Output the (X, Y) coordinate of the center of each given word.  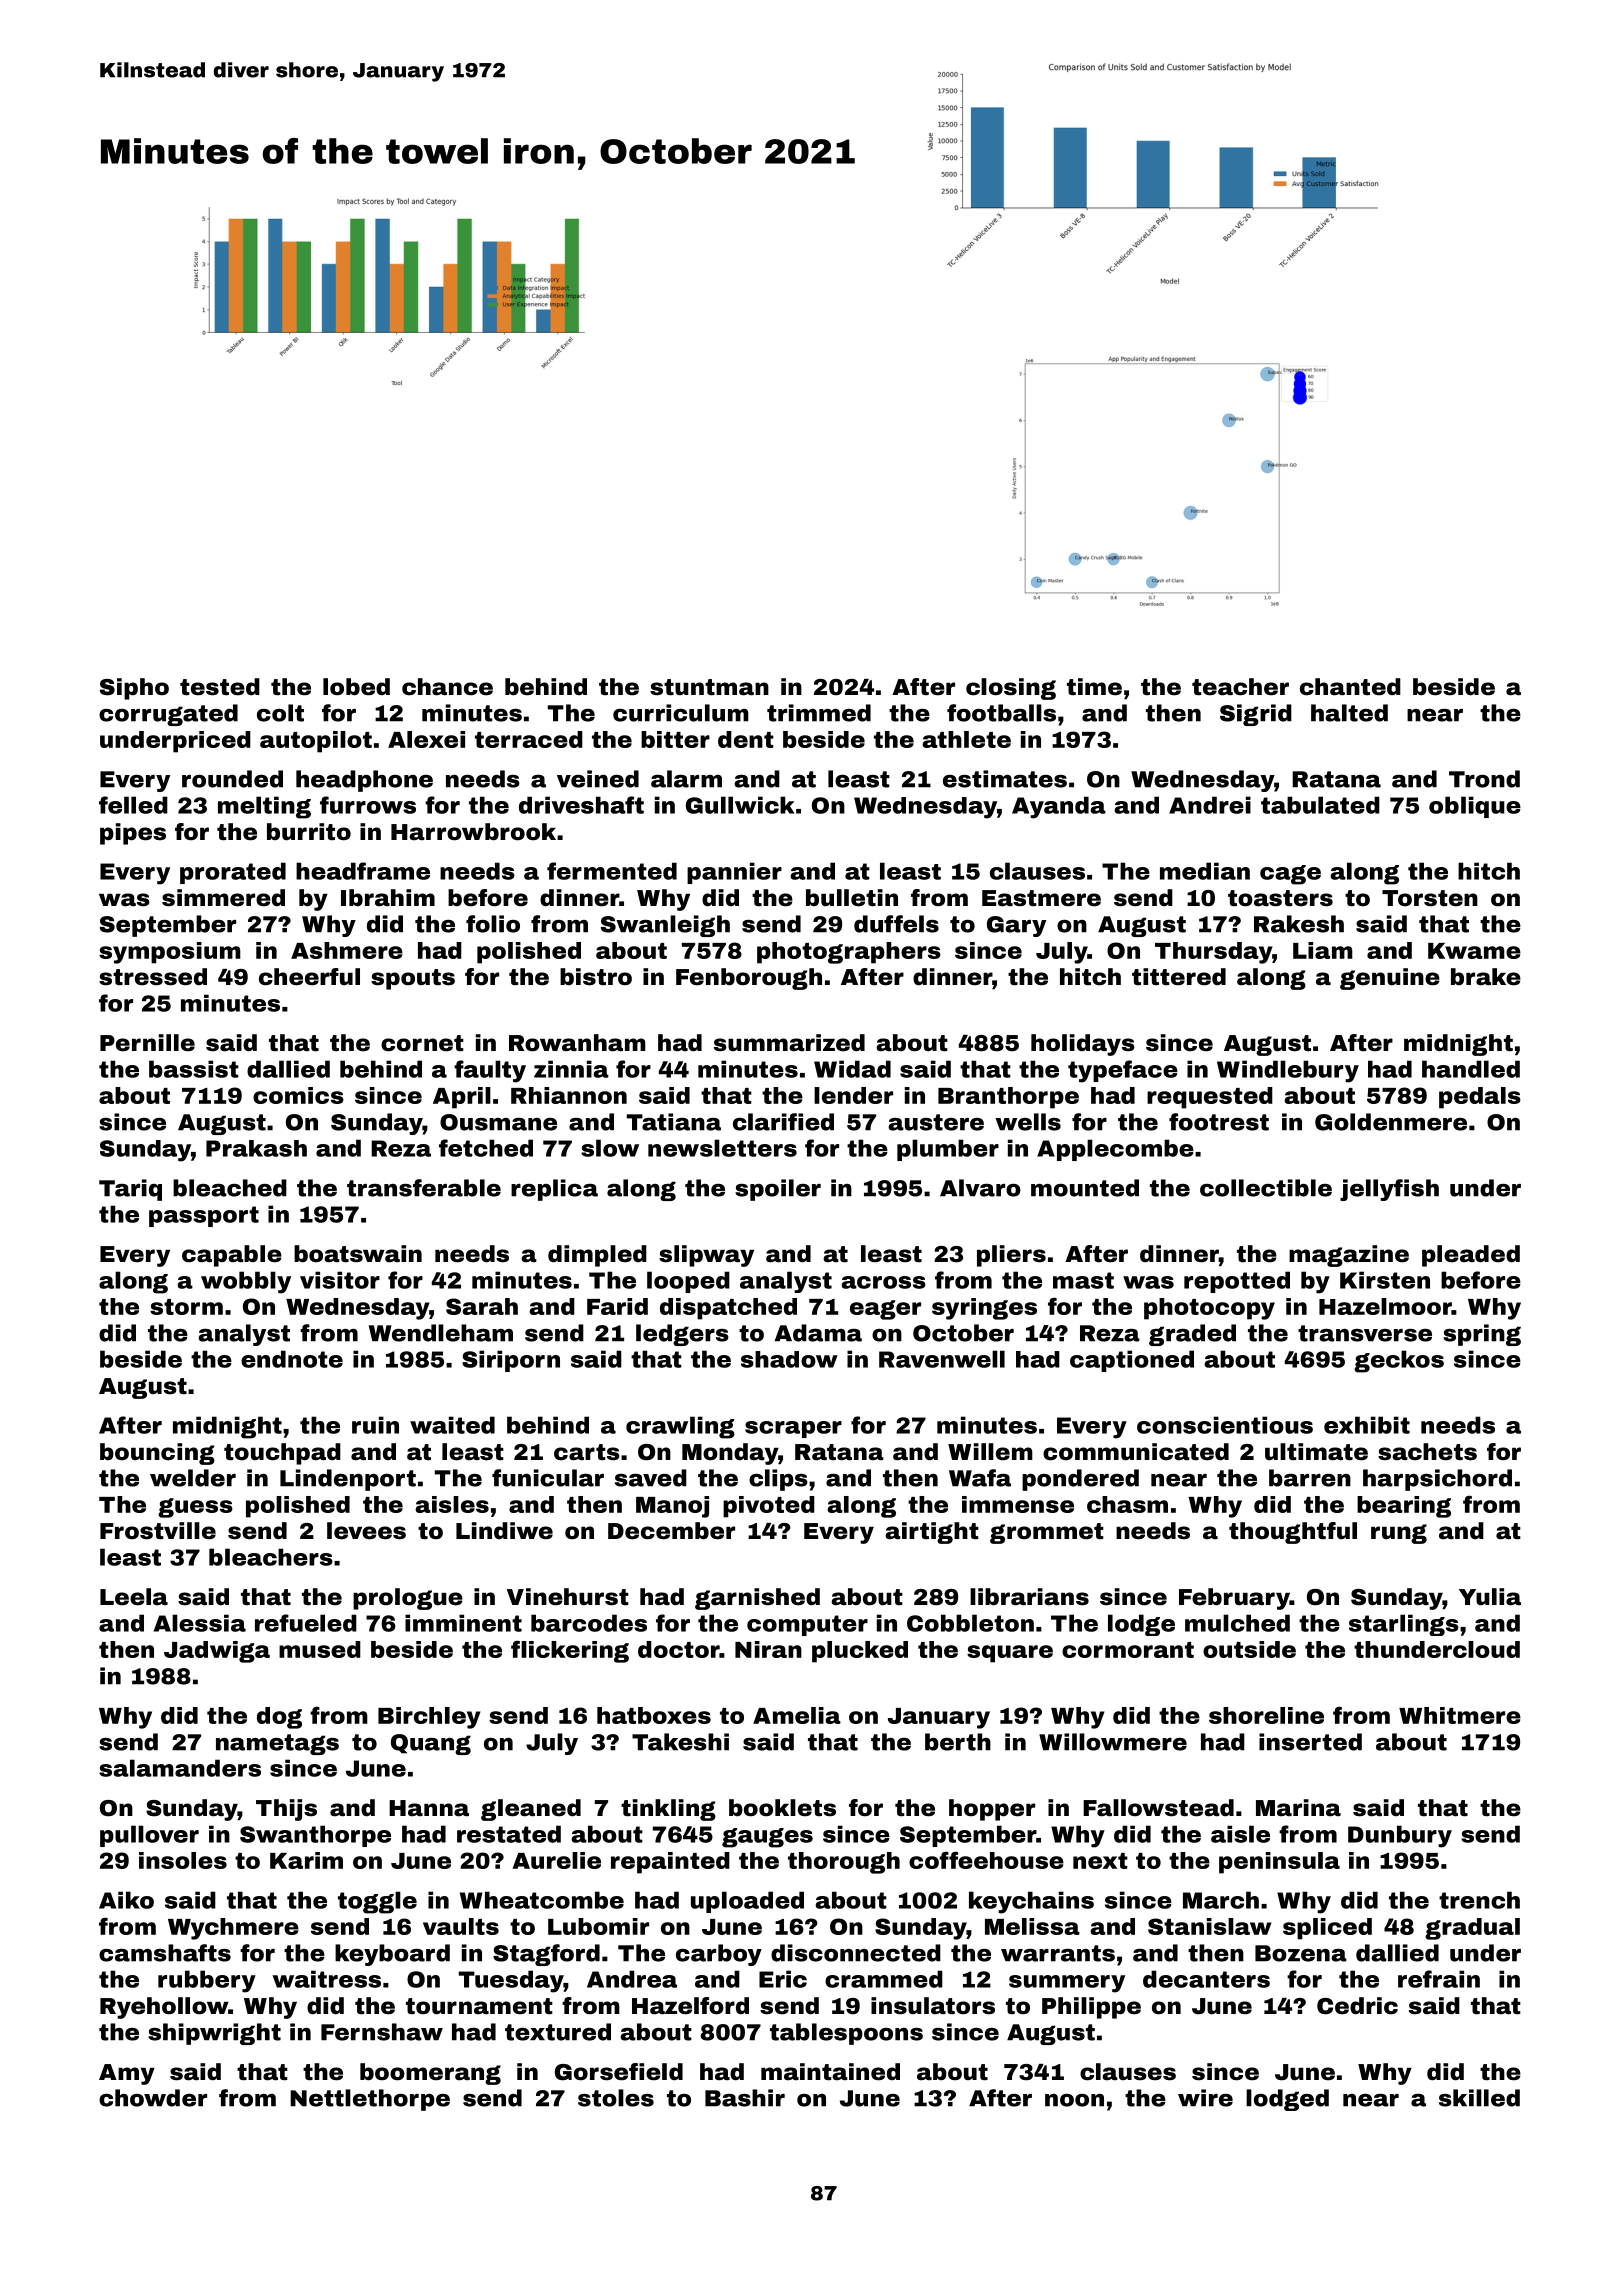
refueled (306, 1623)
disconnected (856, 1953)
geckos (1399, 1361)
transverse (1365, 1333)
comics (298, 1095)
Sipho (134, 689)
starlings (1404, 1625)
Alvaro (980, 1188)
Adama (818, 1333)
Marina (1298, 1808)
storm (186, 1307)
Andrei (1210, 805)
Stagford (546, 1955)
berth (958, 1742)
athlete (966, 739)
